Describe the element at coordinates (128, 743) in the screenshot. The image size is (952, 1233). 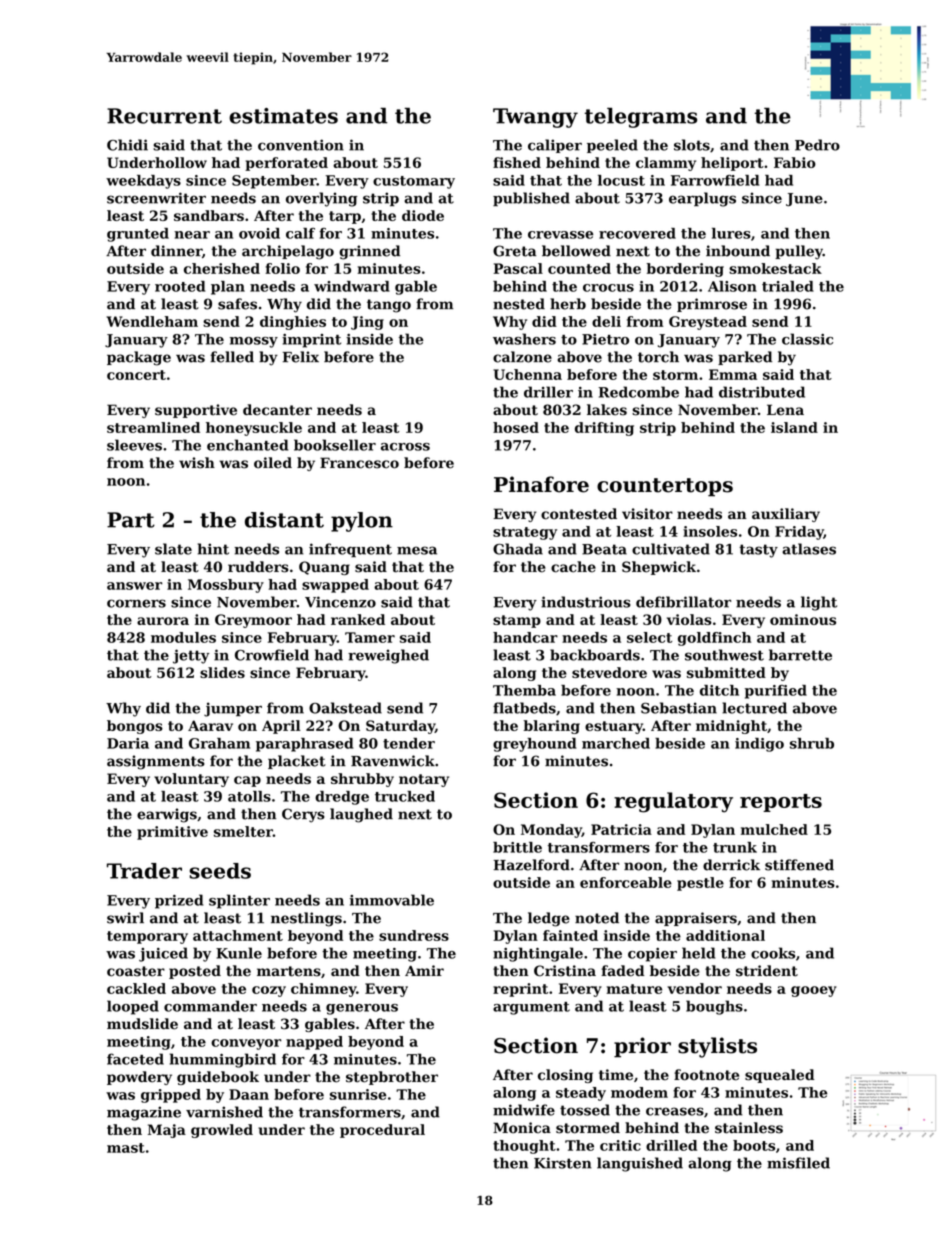
I see `Daria` at that location.
